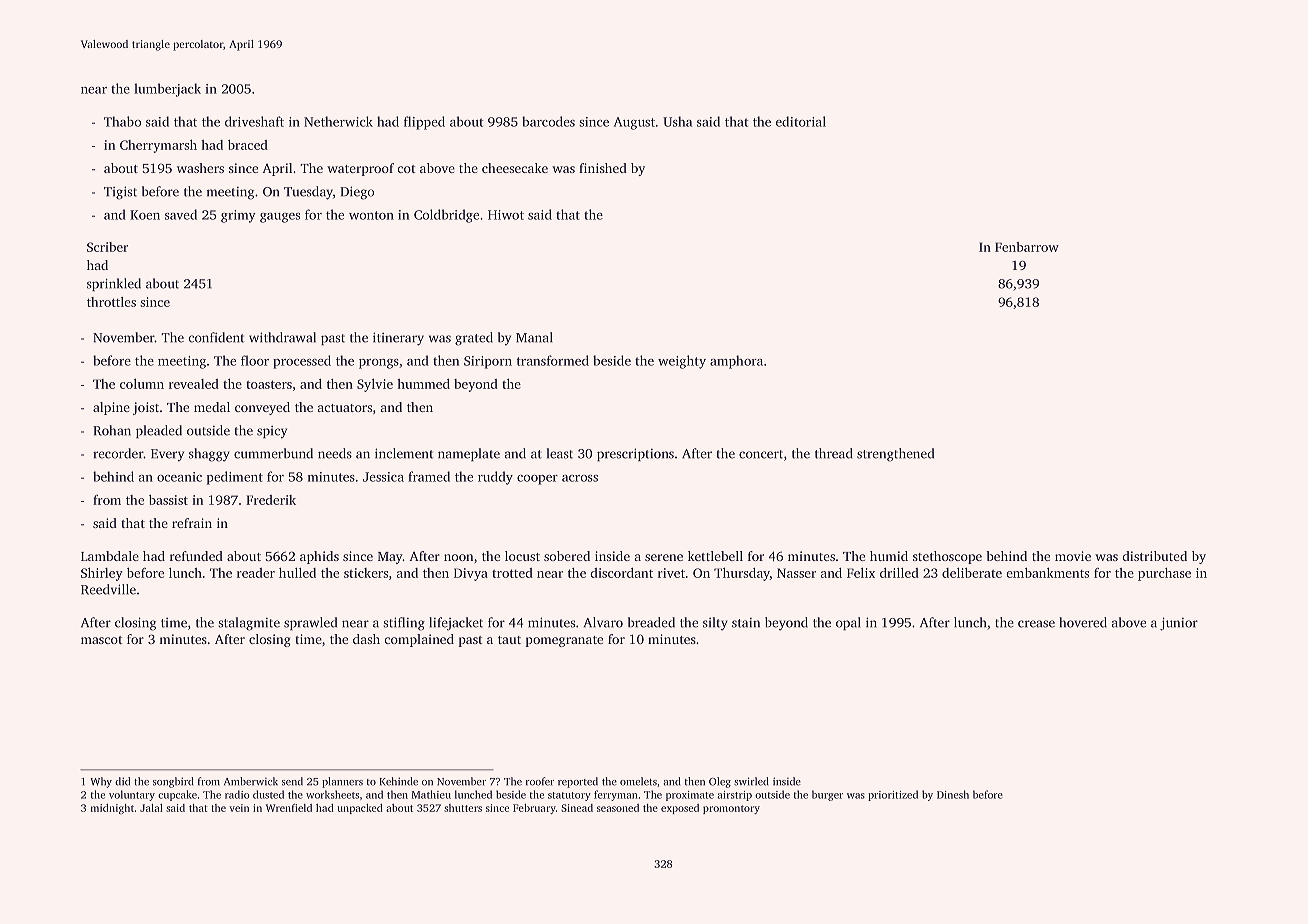 Image resolution: width=1308 pixels, height=924 pixels. Describe the element at coordinates (1027, 247) in the page. I see `Fenbarrow` at that location.
